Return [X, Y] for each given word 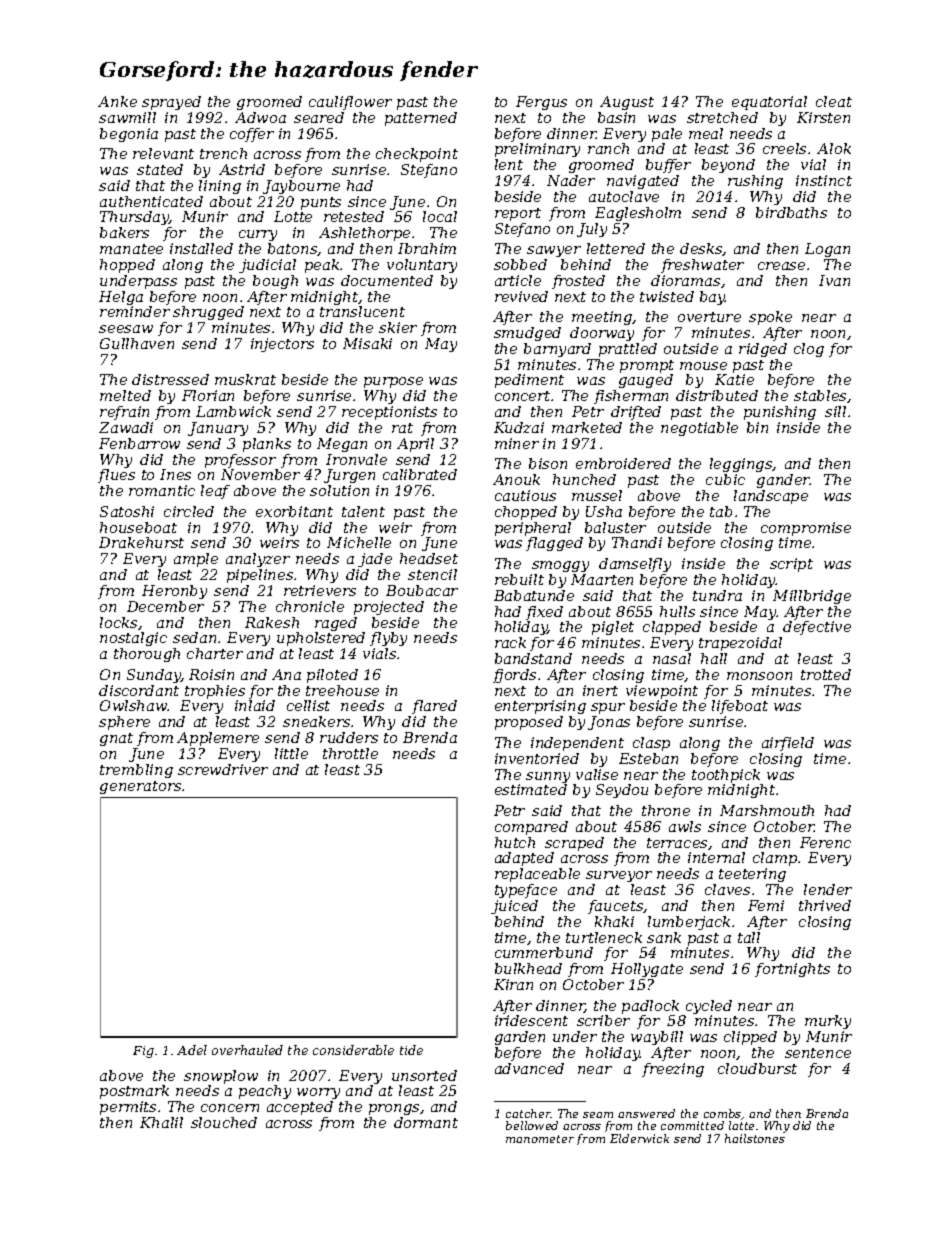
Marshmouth [767, 810]
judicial [267, 266]
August [627, 103]
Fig [143, 1052]
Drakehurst [141, 542]
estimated [531, 789]
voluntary [422, 266]
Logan [827, 250]
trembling [136, 771]
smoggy [560, 566]
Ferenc [825, 842]
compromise [806, 529]
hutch [515, 842]
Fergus [541, 103]
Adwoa [260, 117]
